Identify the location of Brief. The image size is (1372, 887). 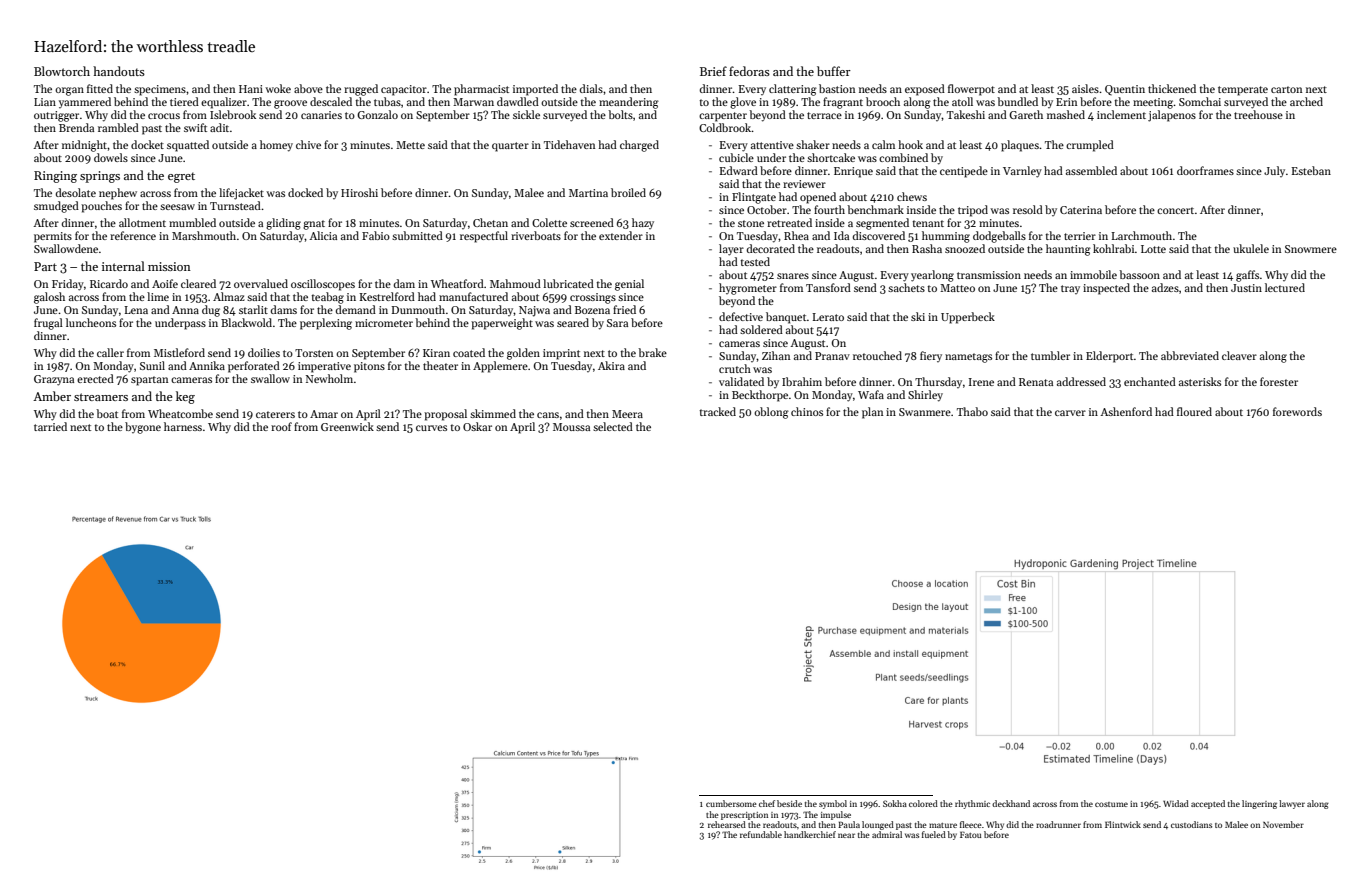
(713, 71).
